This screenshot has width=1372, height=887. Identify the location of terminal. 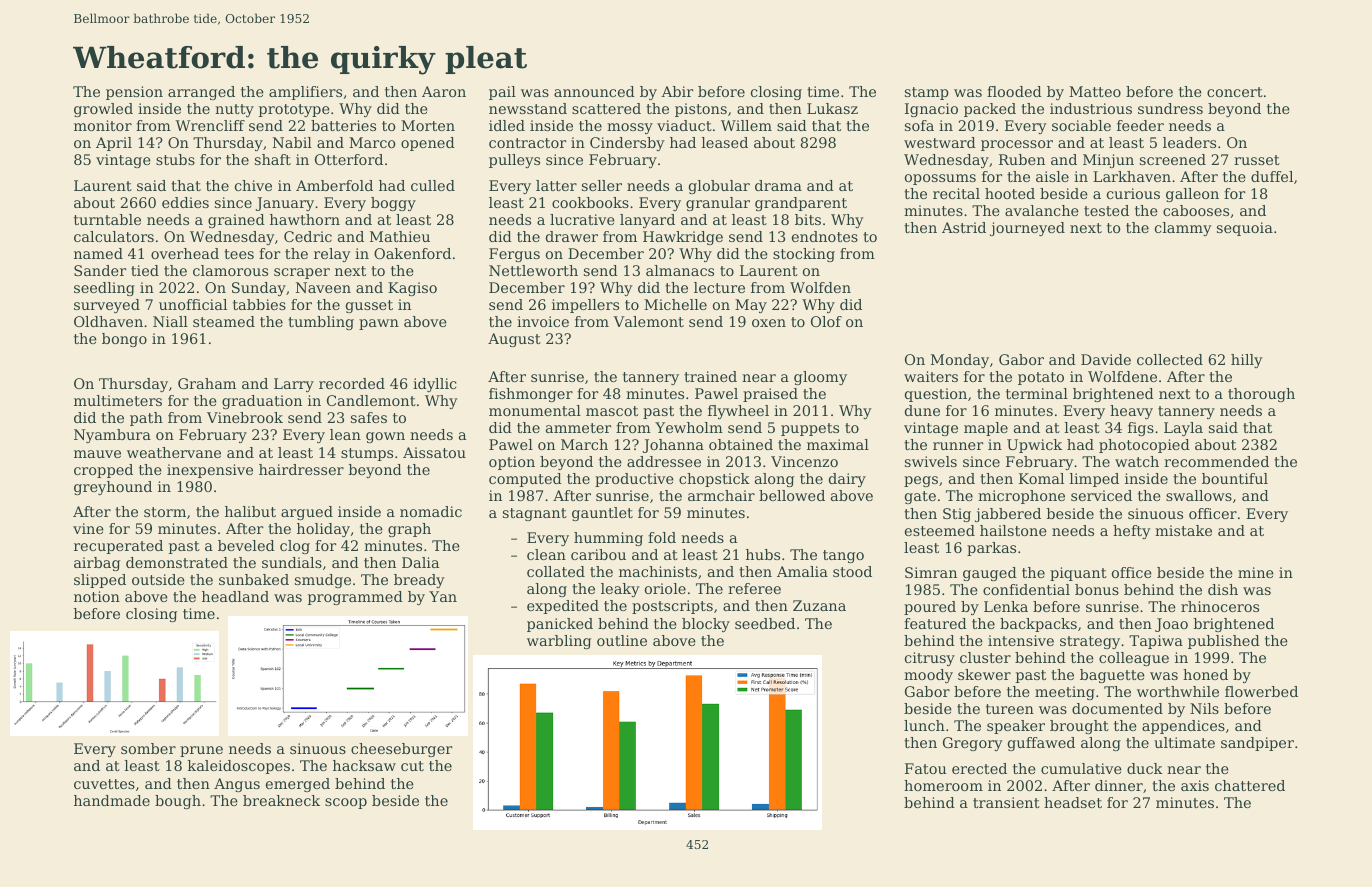
(1037, 393).
